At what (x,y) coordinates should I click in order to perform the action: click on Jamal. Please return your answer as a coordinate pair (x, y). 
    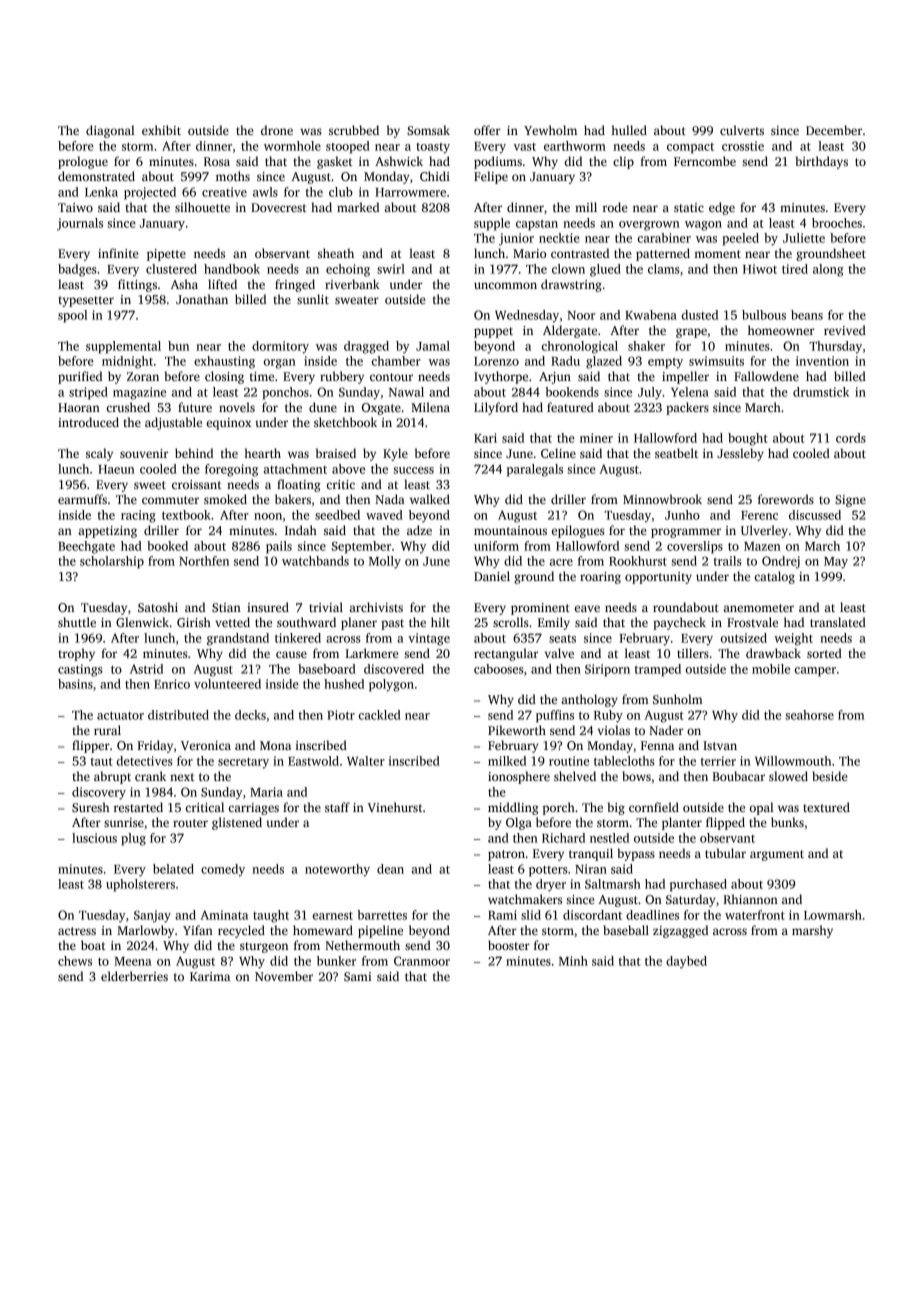
    Looking at the image, I should click on (433, 346).
